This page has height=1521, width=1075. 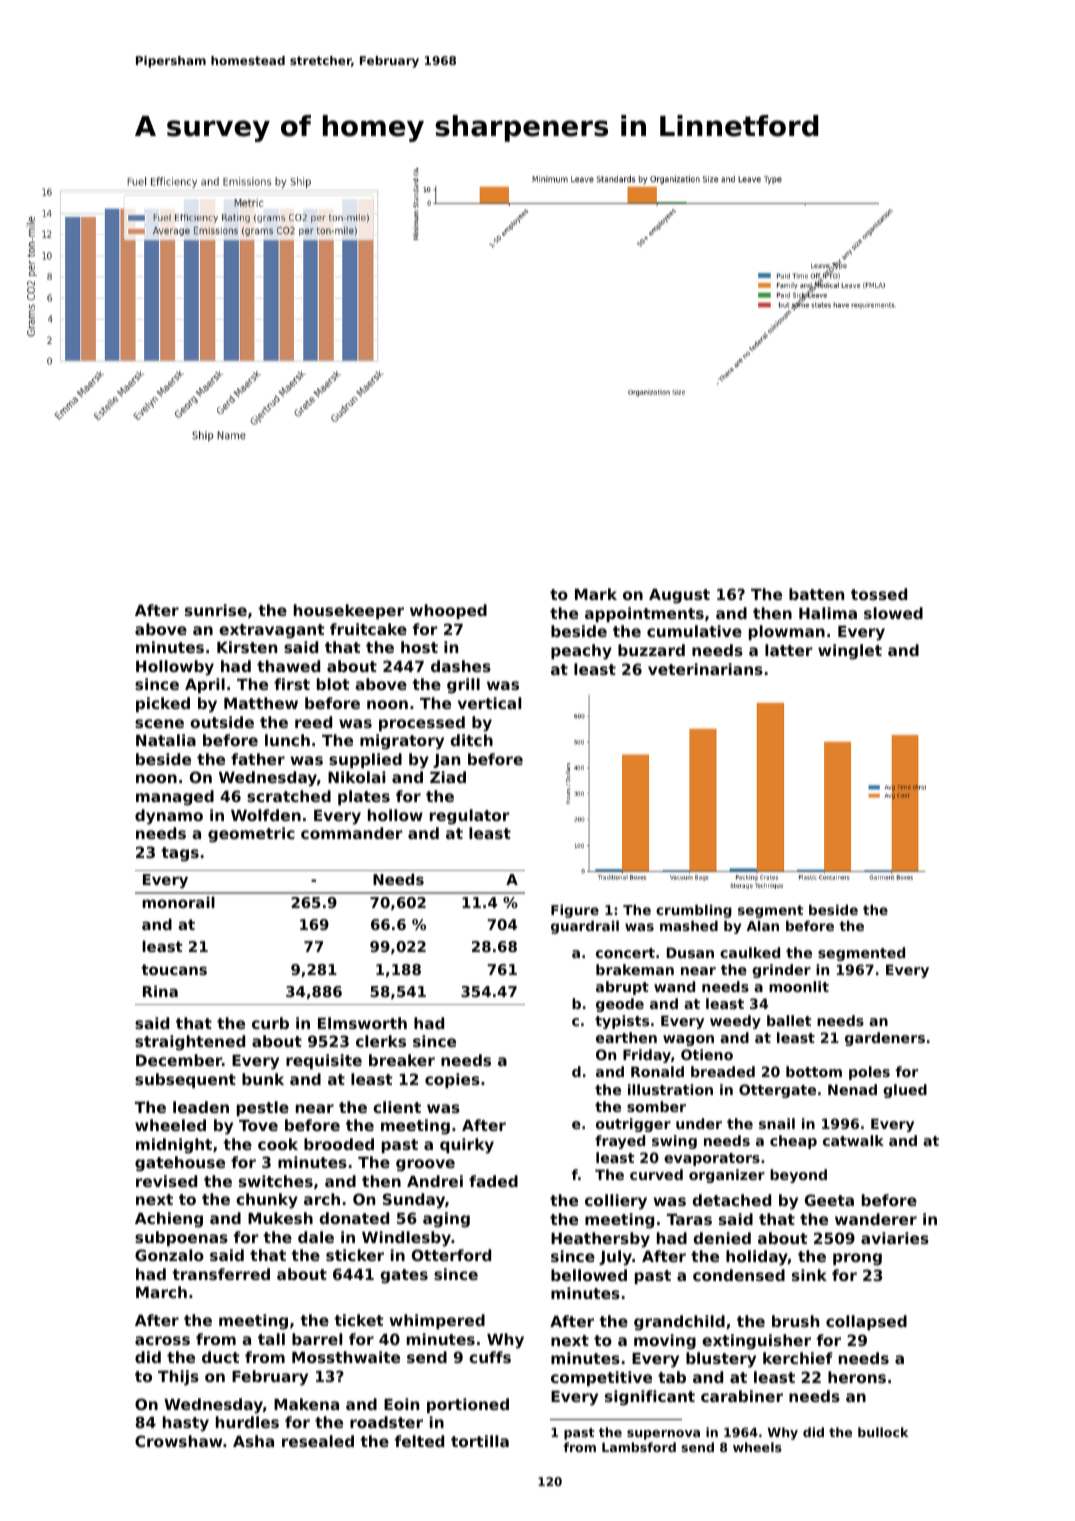 What do you see at coordinates (397, 1107) in the page?
I see `client` at bounding box center [397, 1107].
